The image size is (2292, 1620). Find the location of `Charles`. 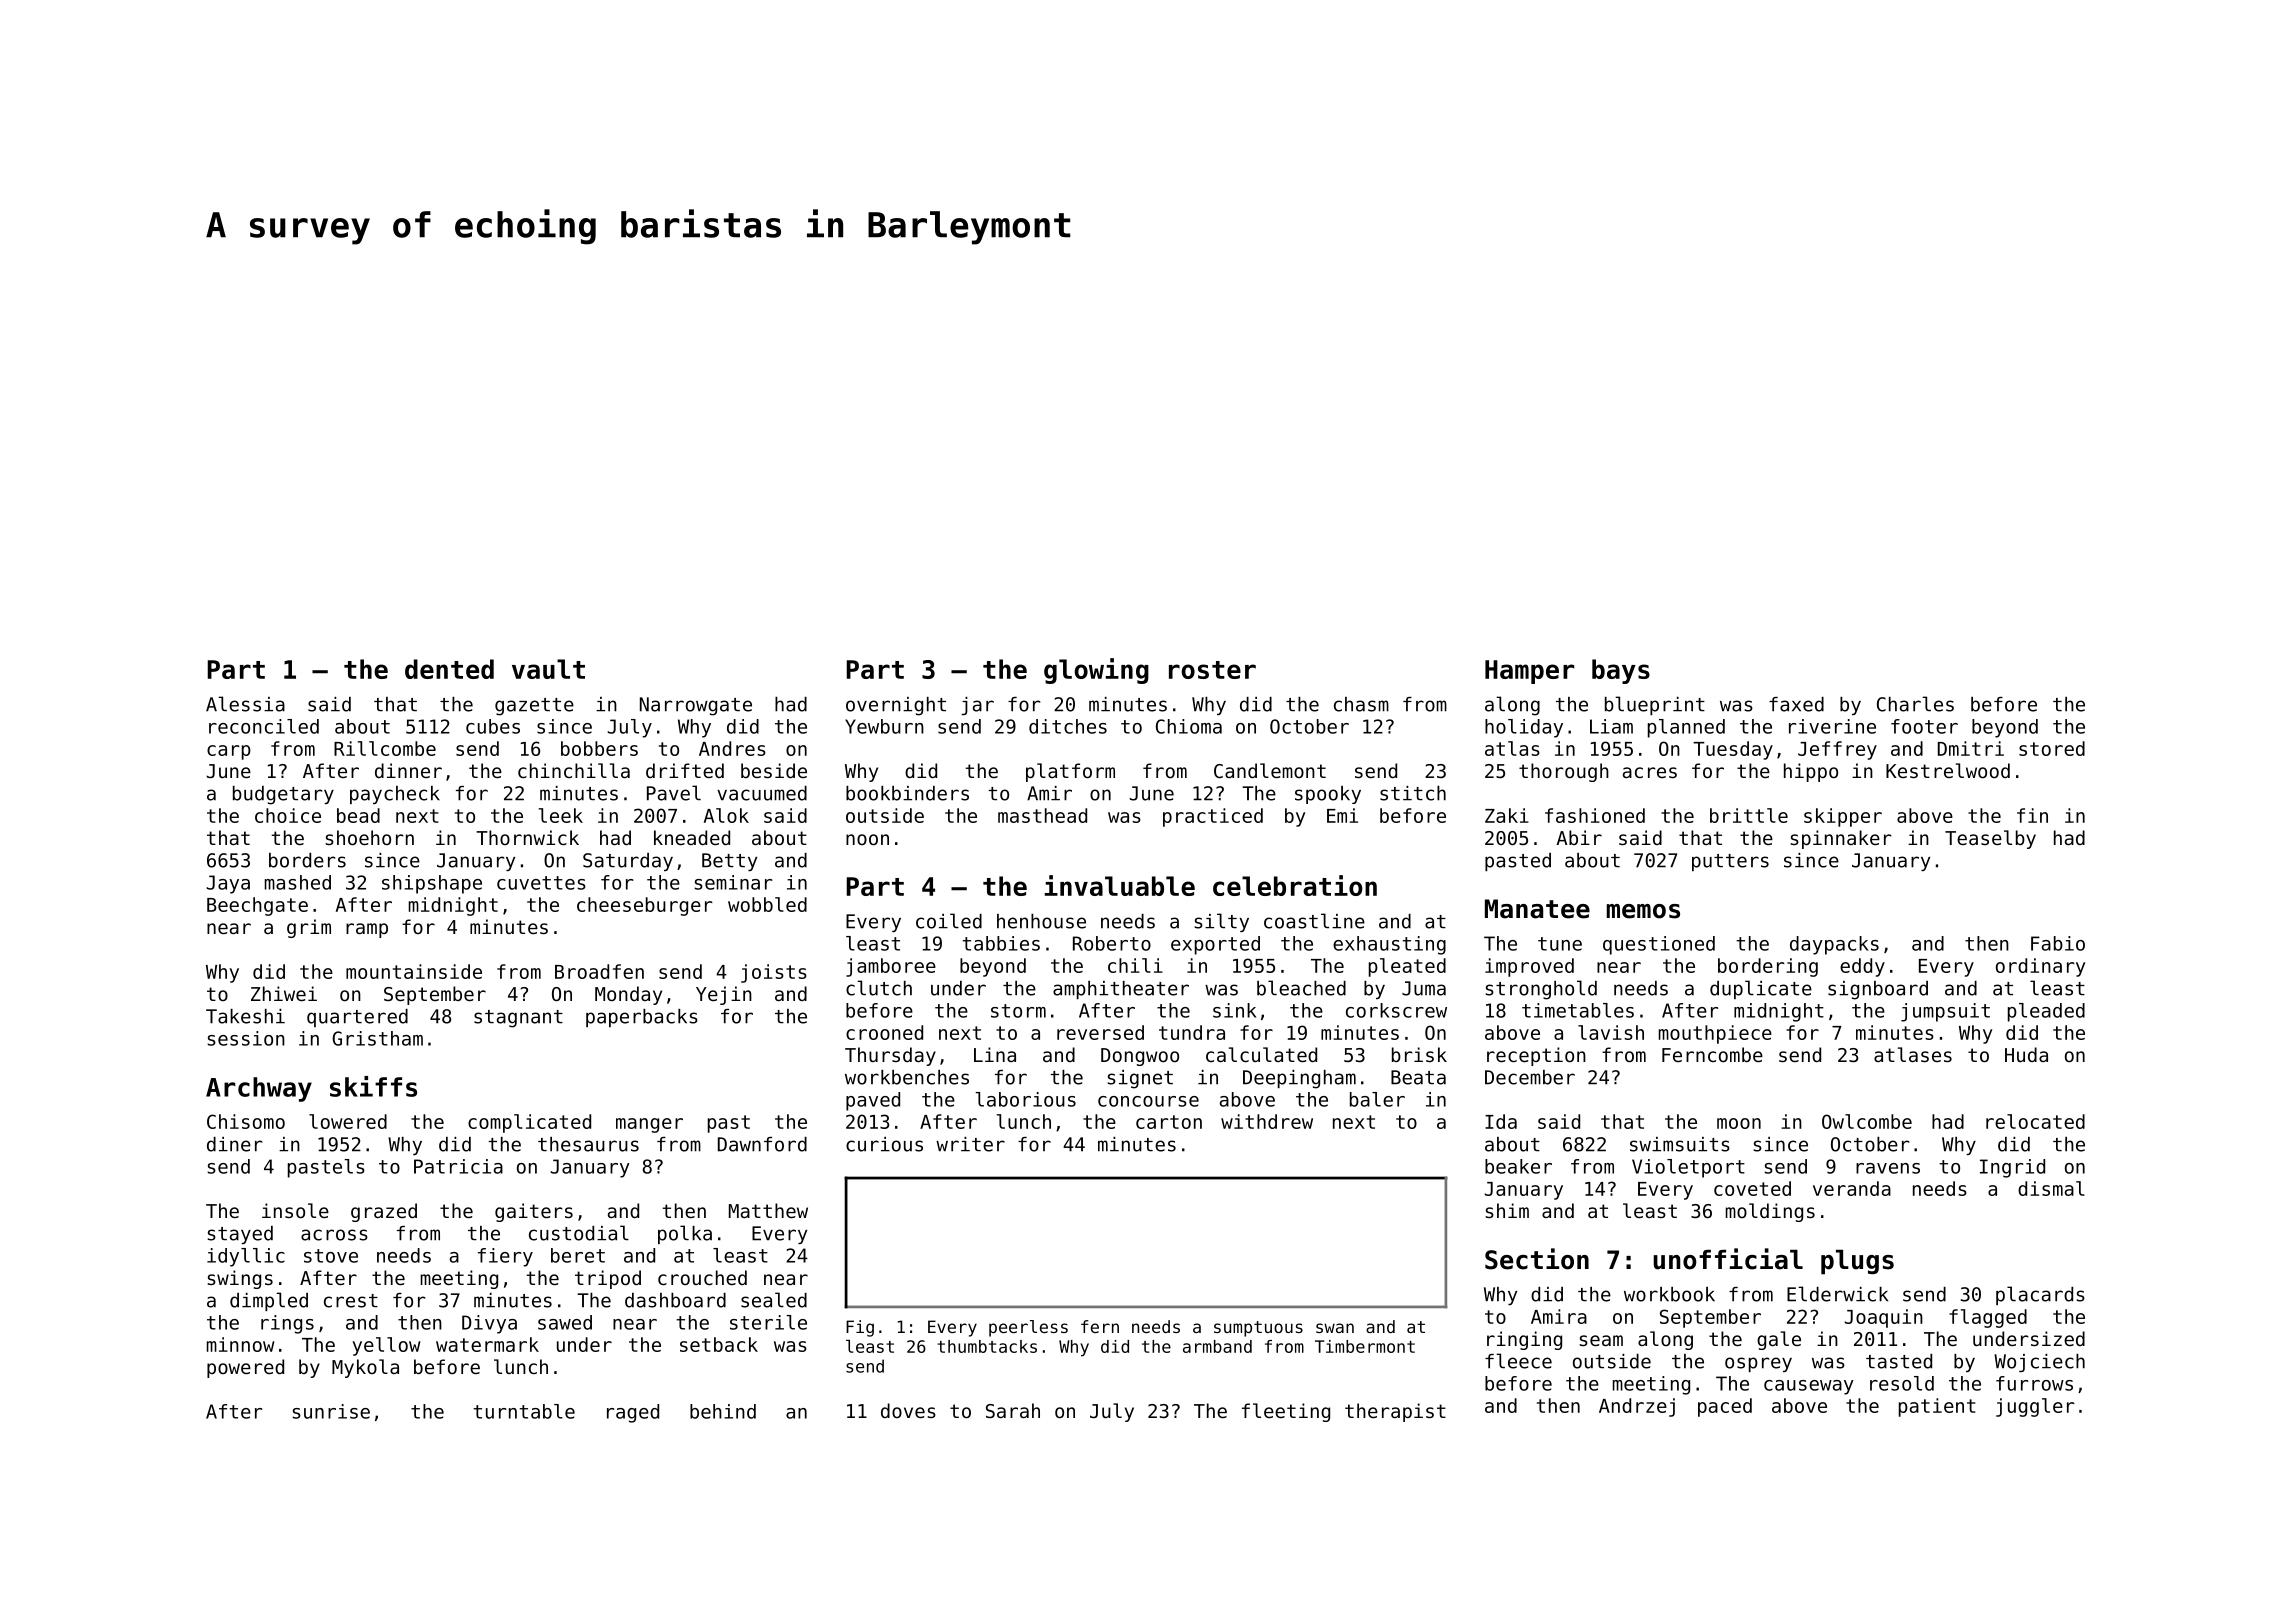

Charles is located at coordinates (1915, 704).
